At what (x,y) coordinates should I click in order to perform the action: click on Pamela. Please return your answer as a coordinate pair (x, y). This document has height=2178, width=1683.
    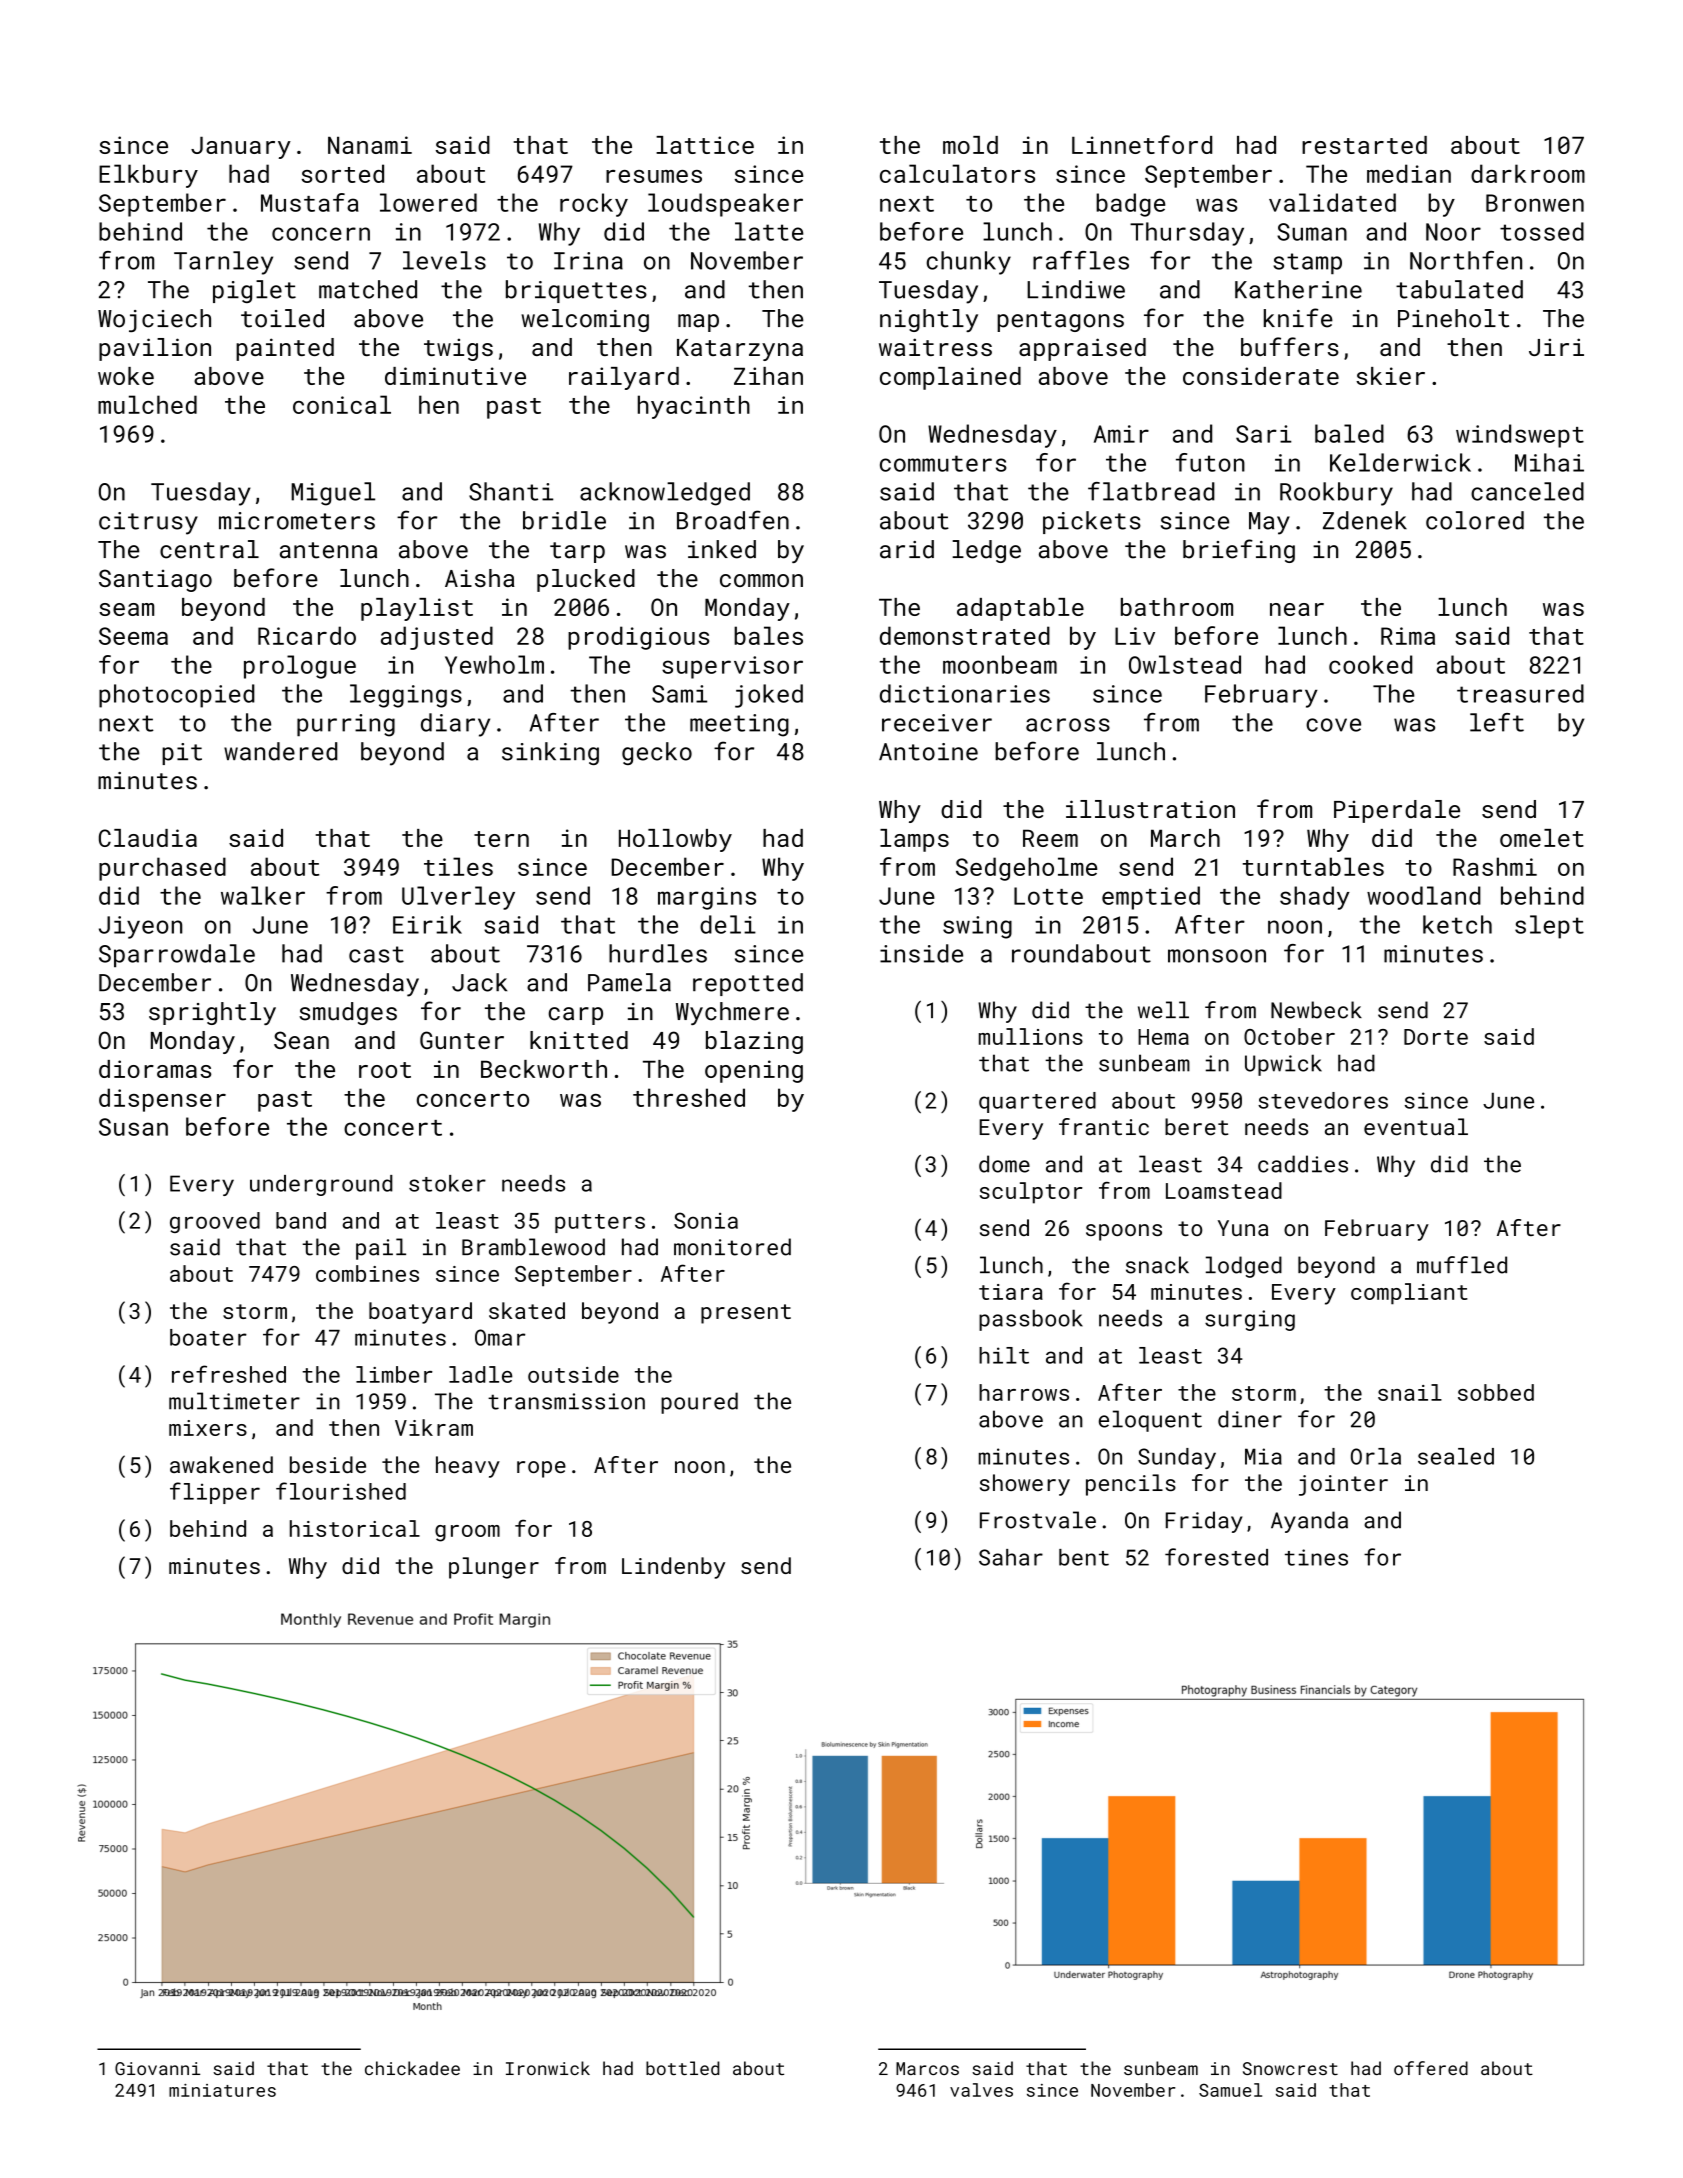
    Looking at the image, I should click on (629, 982).
